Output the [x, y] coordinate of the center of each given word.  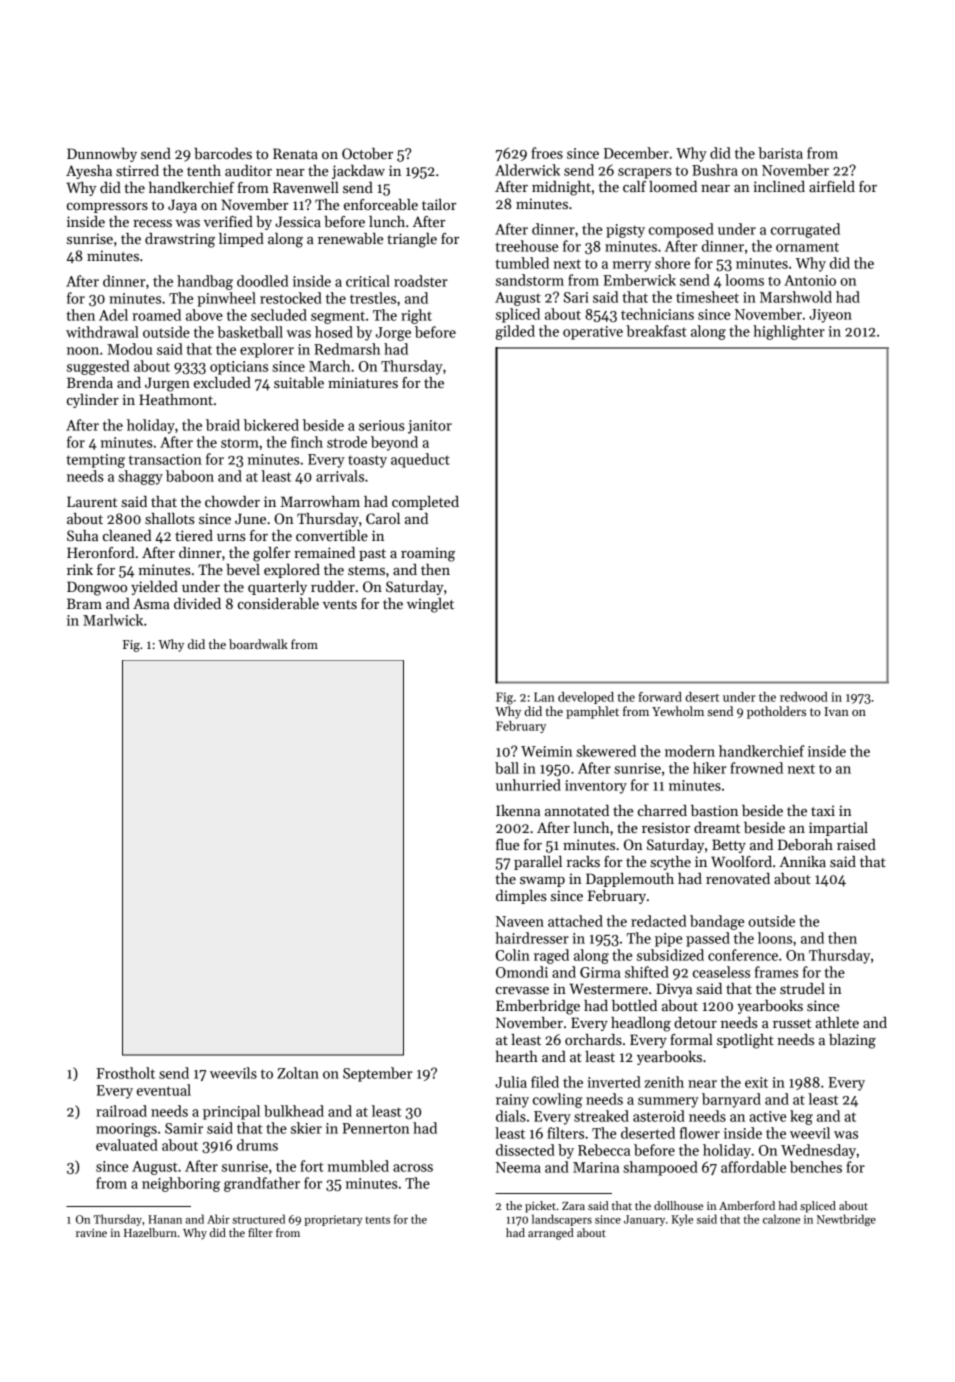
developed [586, 698]
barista [780, 153]
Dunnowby [102, 155]
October [367, 153]
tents [377, 1220]
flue [507, 844]
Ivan [836, 711]
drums [257, 1145]
